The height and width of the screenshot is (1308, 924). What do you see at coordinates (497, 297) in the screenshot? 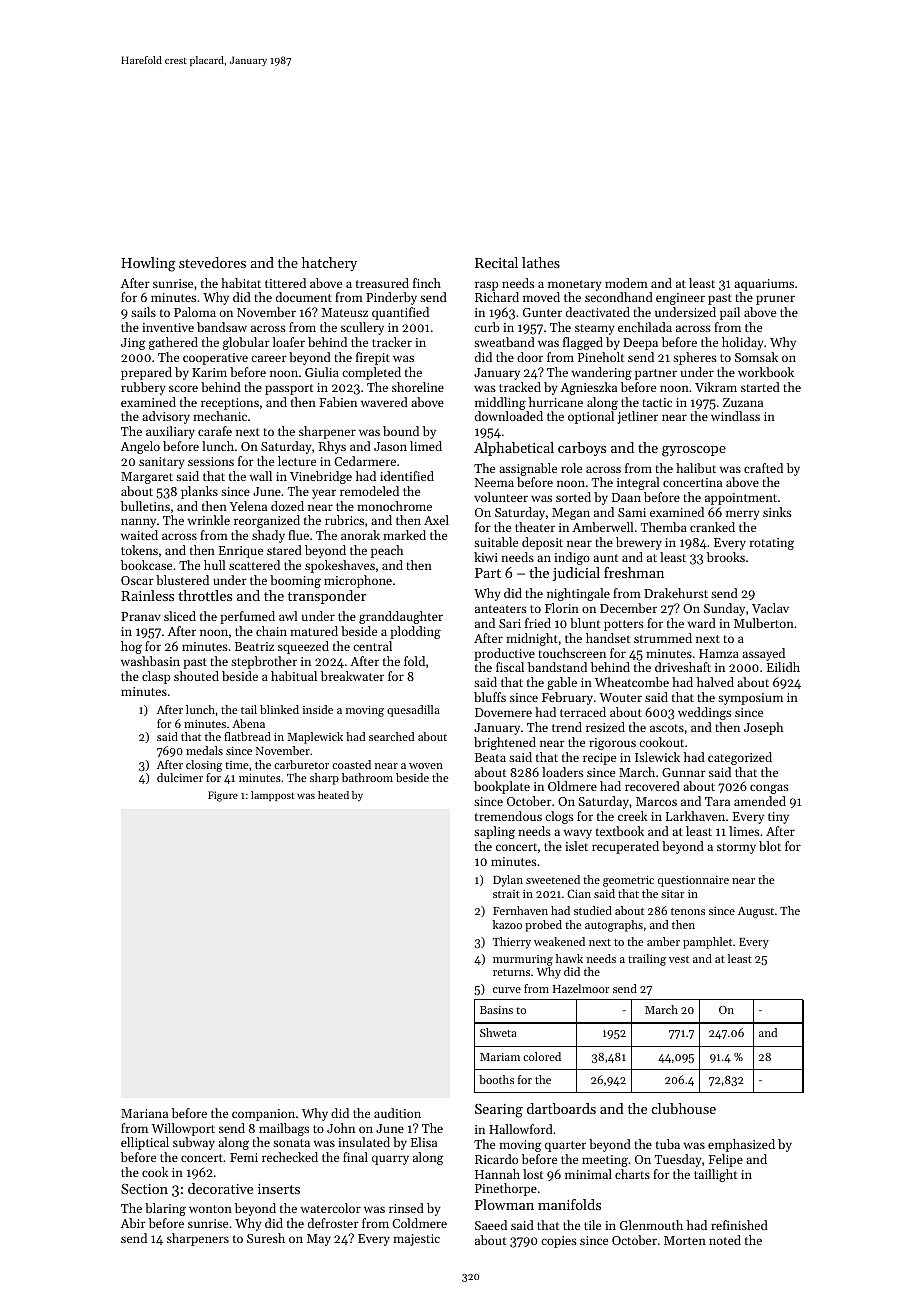
I see `Richard` at bounding box center [497, 297].
